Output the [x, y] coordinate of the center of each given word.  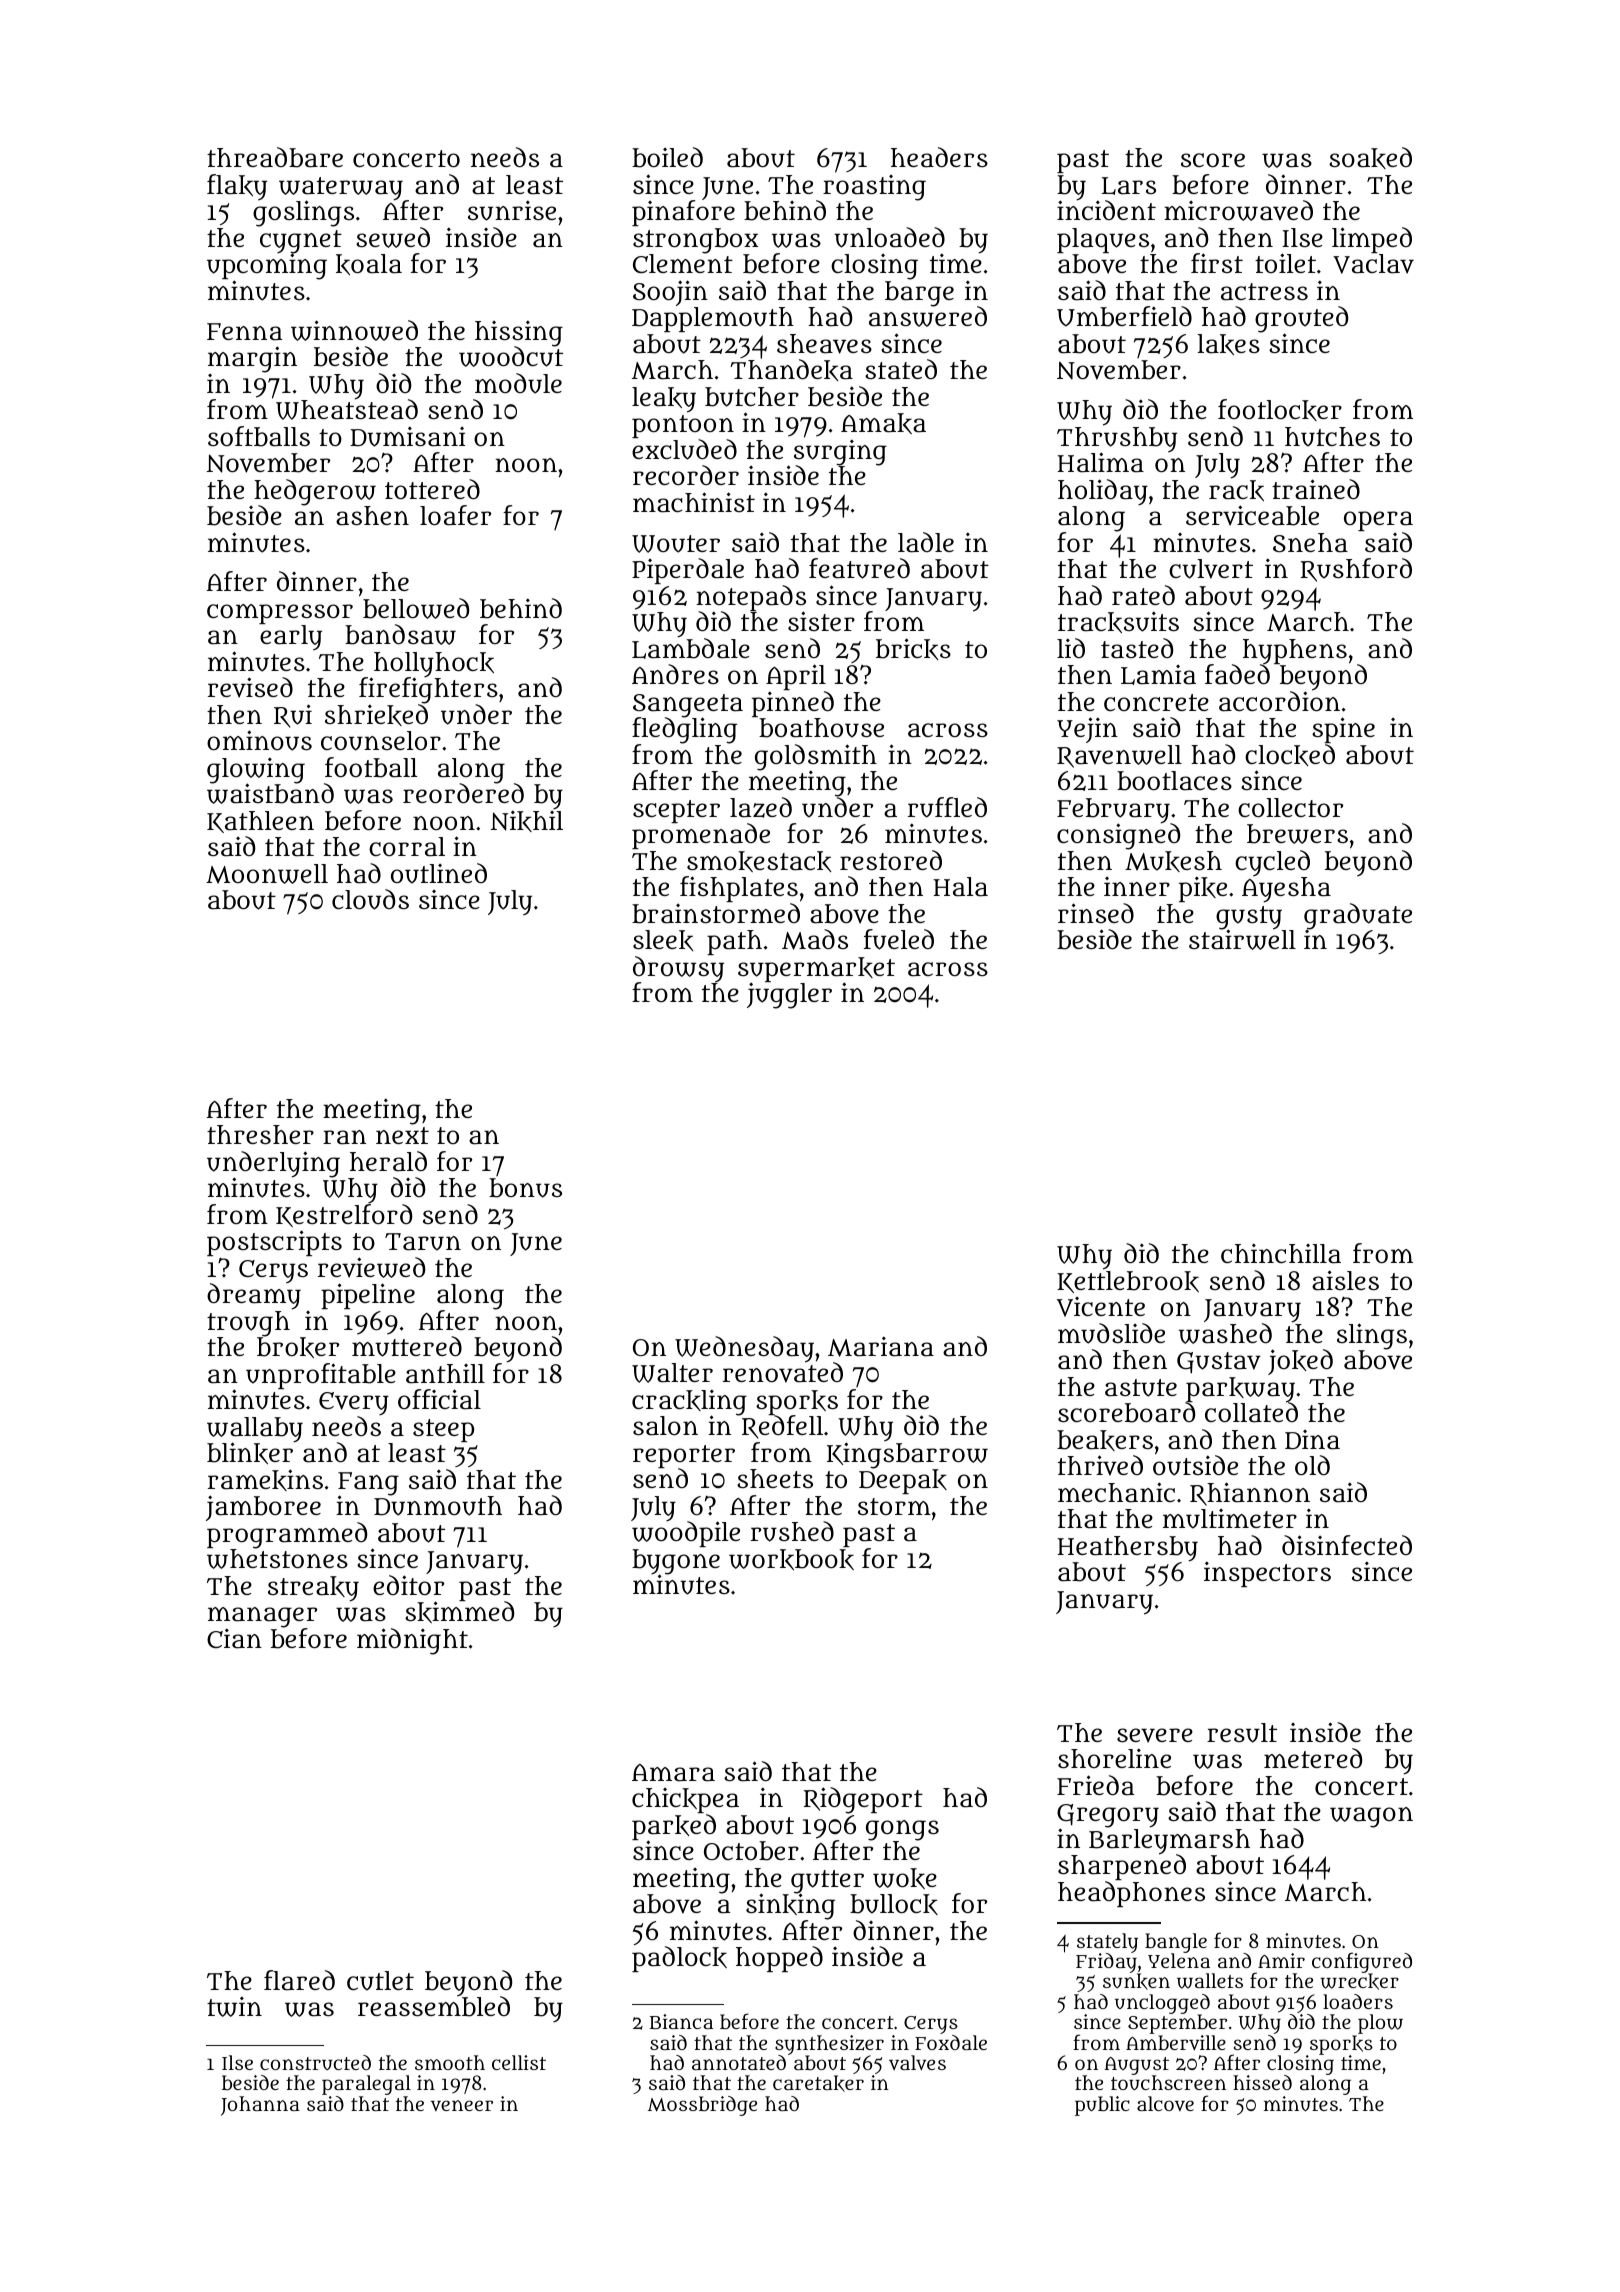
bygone [676, 1562]
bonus [525, 1188]
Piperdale [688, 571]
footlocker [1280, 410]
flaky [237, 187]
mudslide [1111, 1333]
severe [1155, 1735]
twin [234, 2006]
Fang [368, 1484]
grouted [1301, 320]
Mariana [881, 1346]
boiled [667, 157]
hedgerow [315, 492]
